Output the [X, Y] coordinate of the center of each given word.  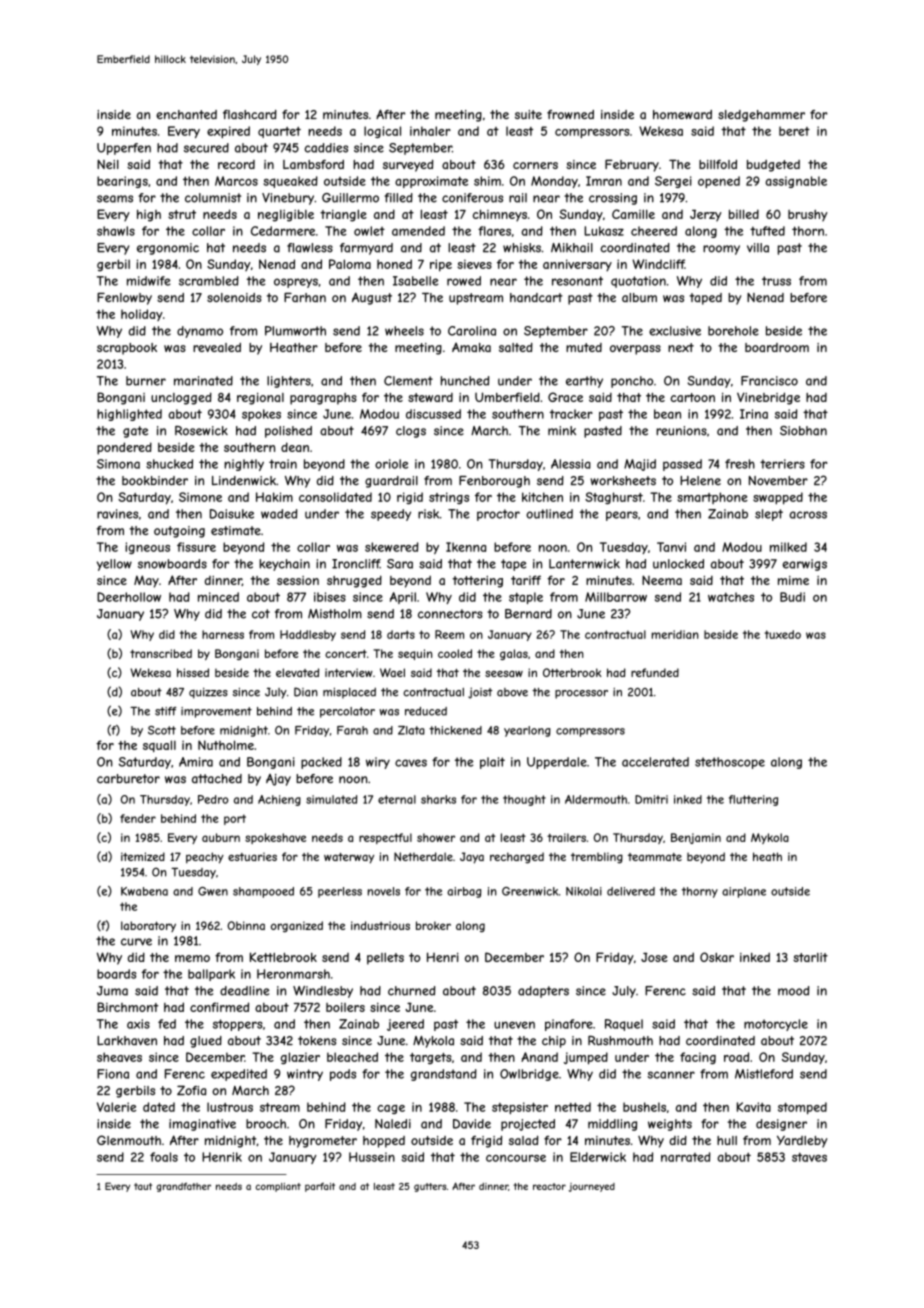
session [298, 580]
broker [433, 925]
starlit [810, 957]
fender [138, 818]
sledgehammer [761, 116]
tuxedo [782, 634]
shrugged [354, 581]
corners [535, 165]
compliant [278, 1187]
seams [115, 199]
